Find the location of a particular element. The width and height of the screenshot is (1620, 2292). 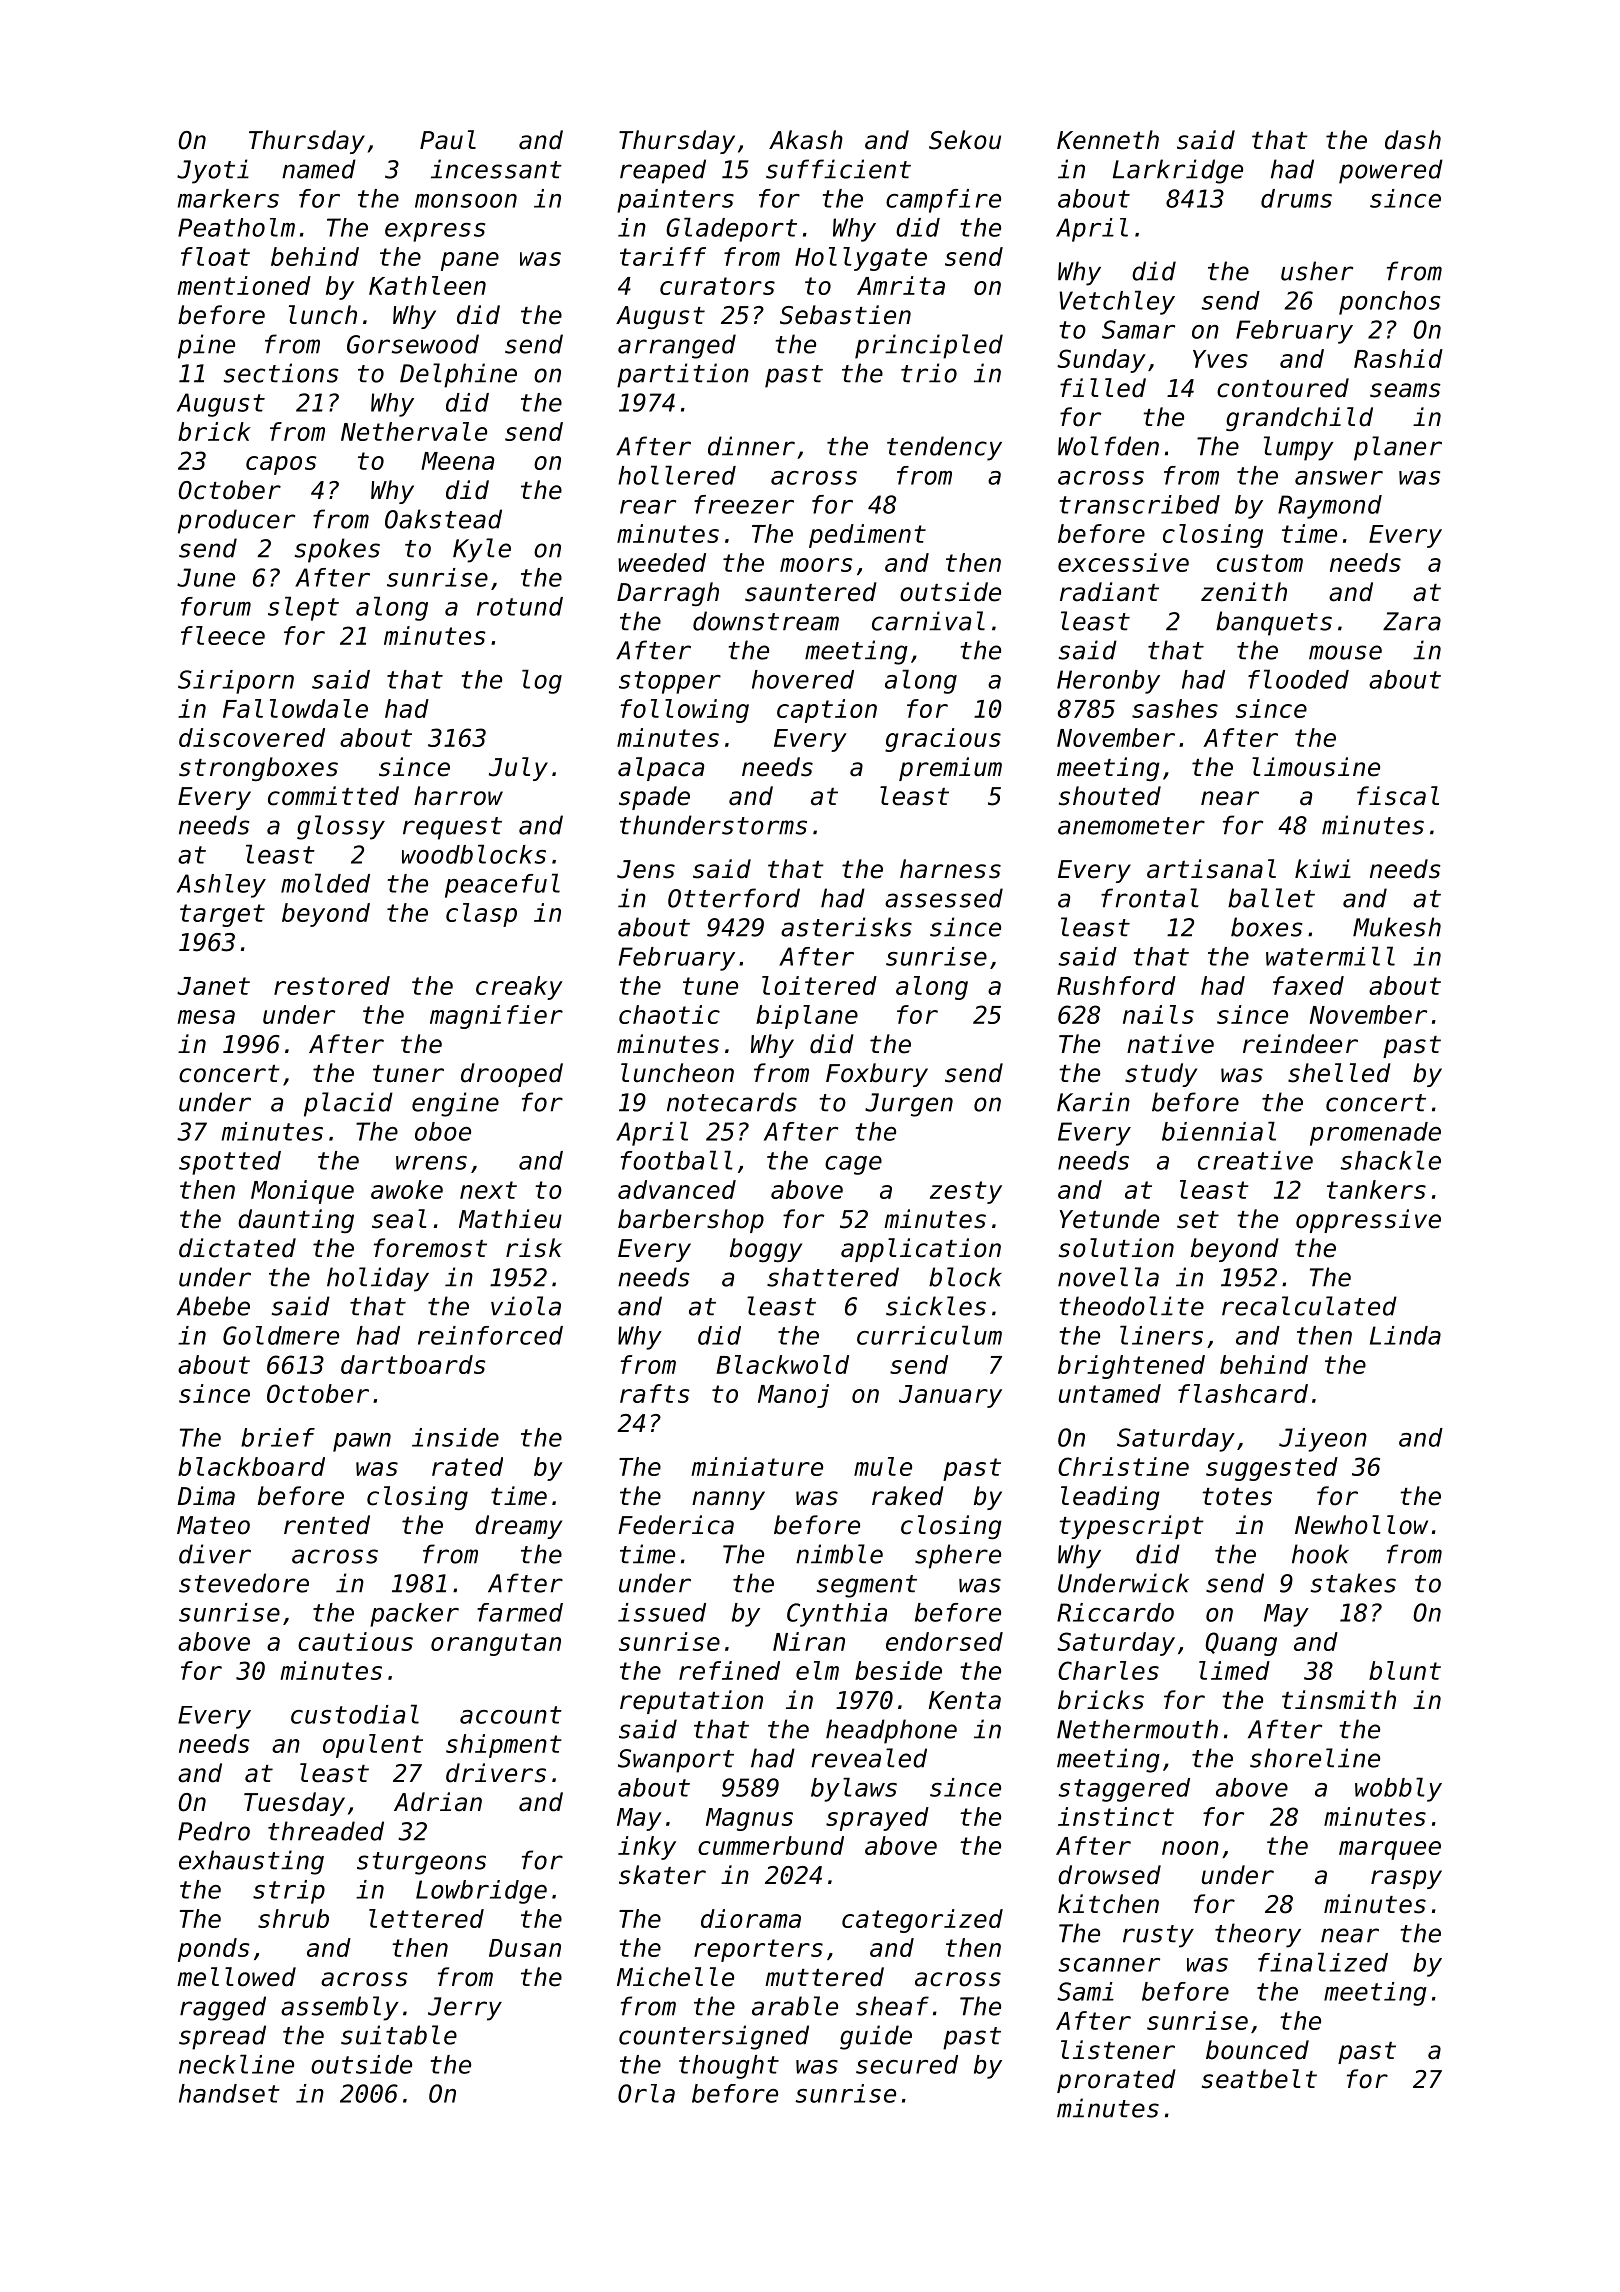

Manoj is located at coordinates (793, 1396).
